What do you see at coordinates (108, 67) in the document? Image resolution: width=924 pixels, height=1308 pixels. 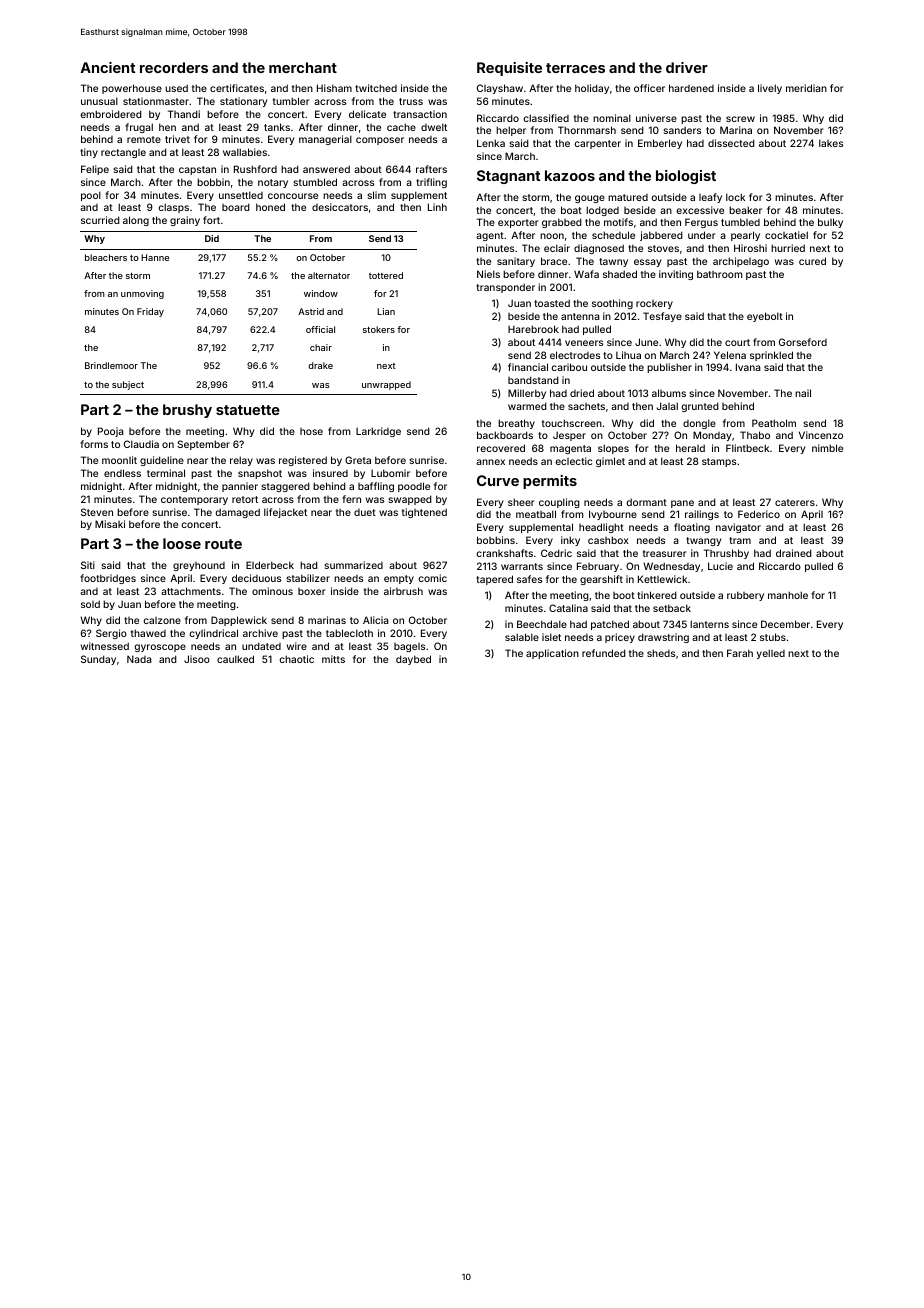 I see `Ancient` at bounding box center [108, 67].
